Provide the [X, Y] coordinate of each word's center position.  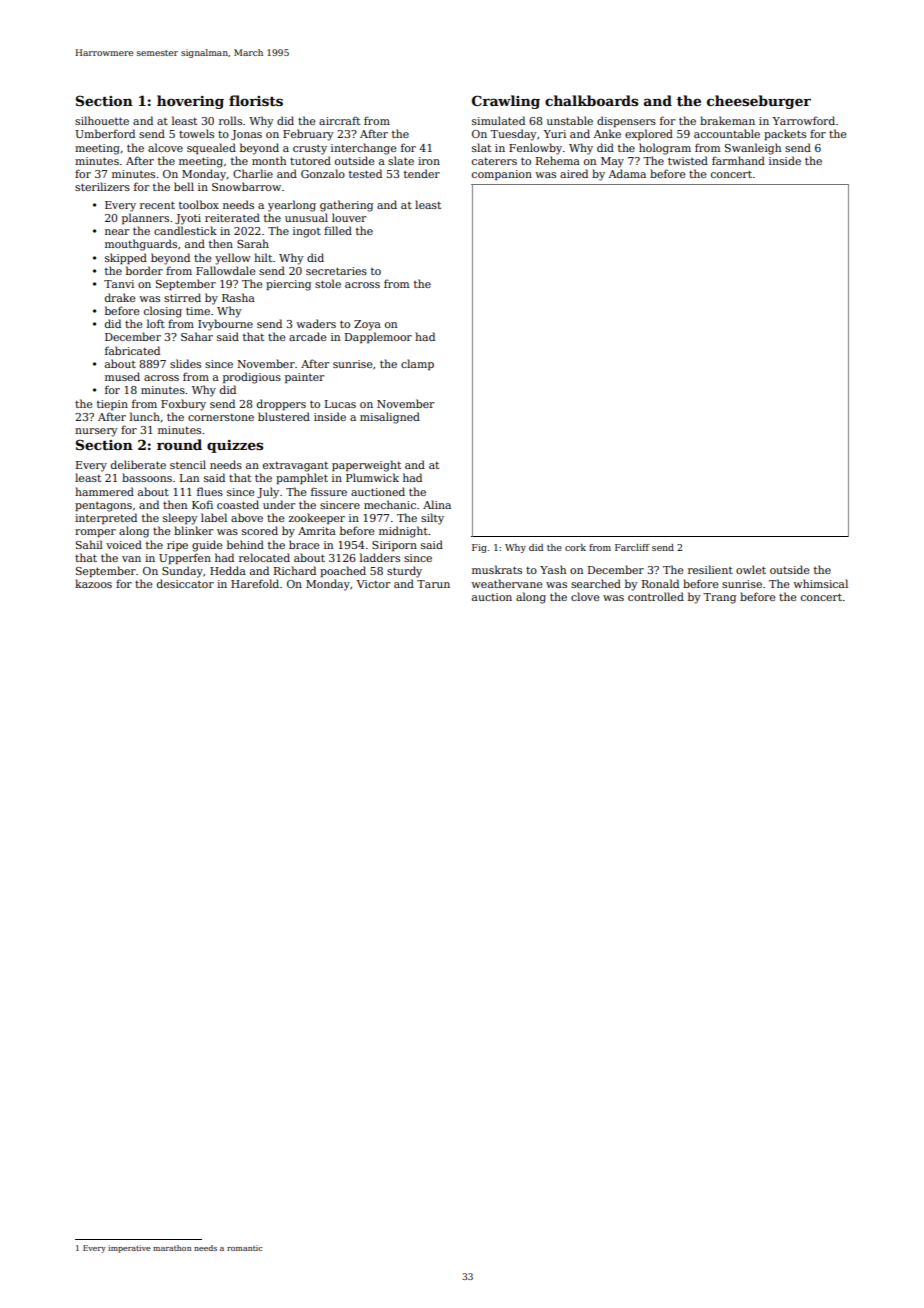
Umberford [105, 133]
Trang [719, 598]
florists [256, 100]
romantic [245, 1248]
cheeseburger [759, 102]
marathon [172, 1248]
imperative [129, 1249]
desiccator [185, 583]
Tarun [433, 584]
